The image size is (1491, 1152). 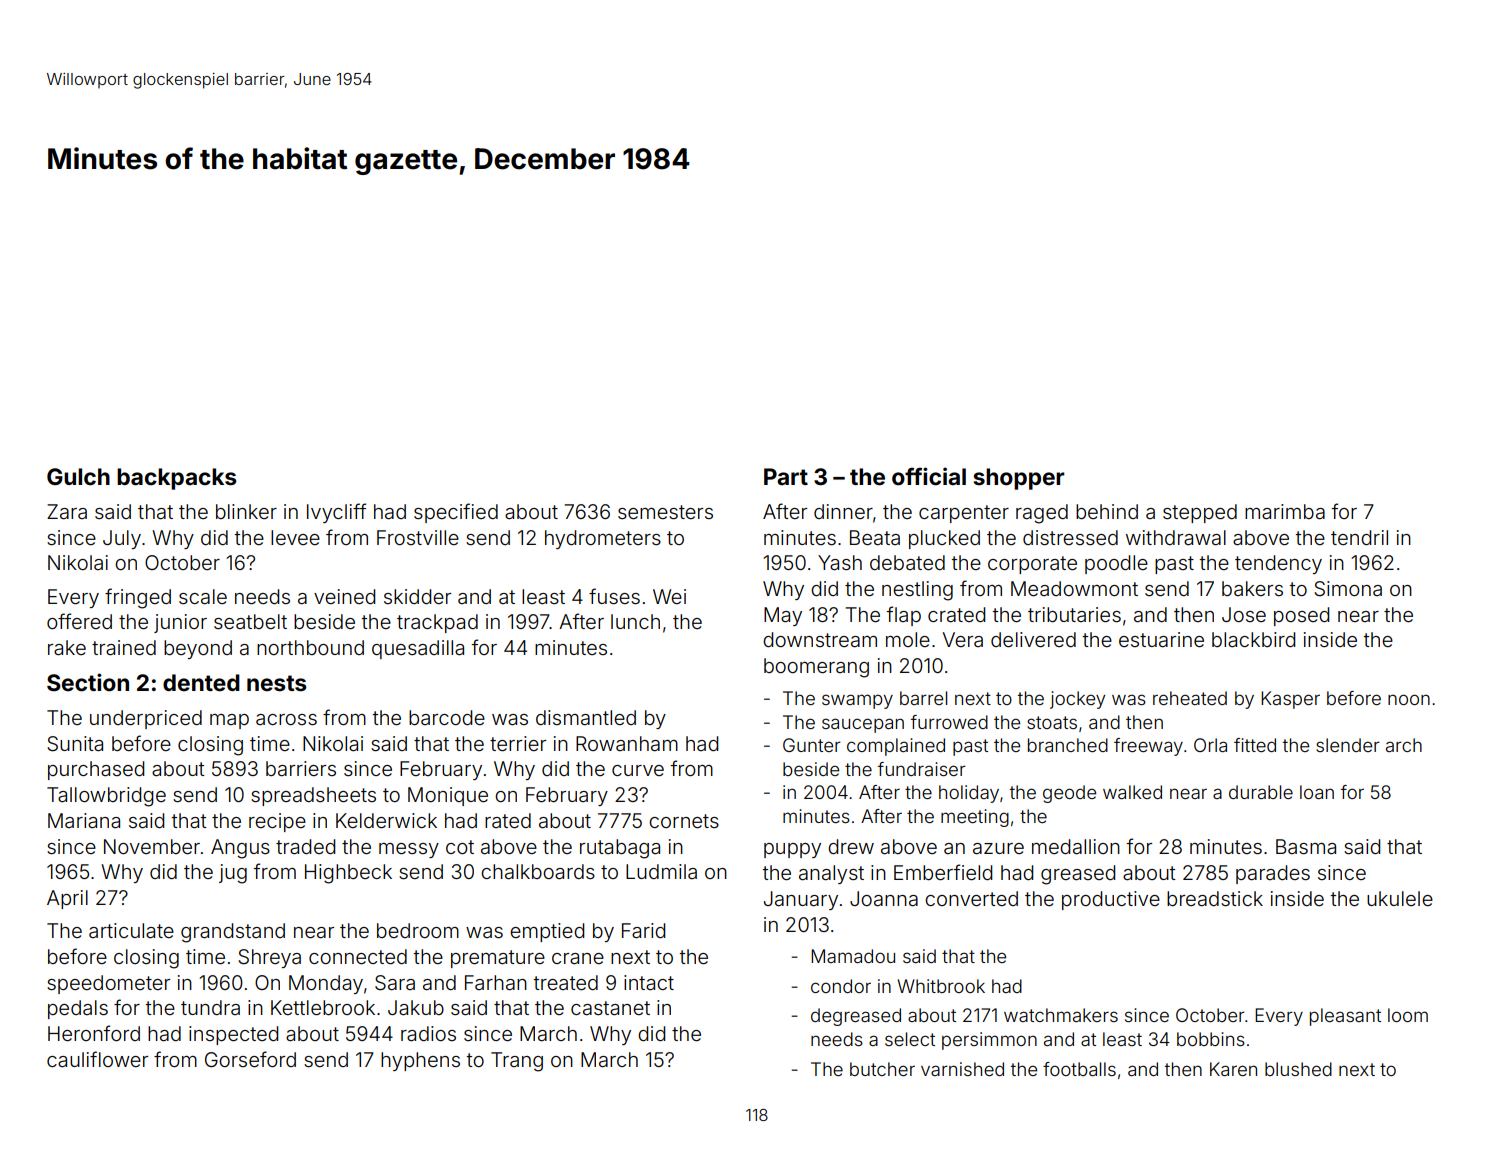 I want to click on loan, so click(x=1317, y=792).
